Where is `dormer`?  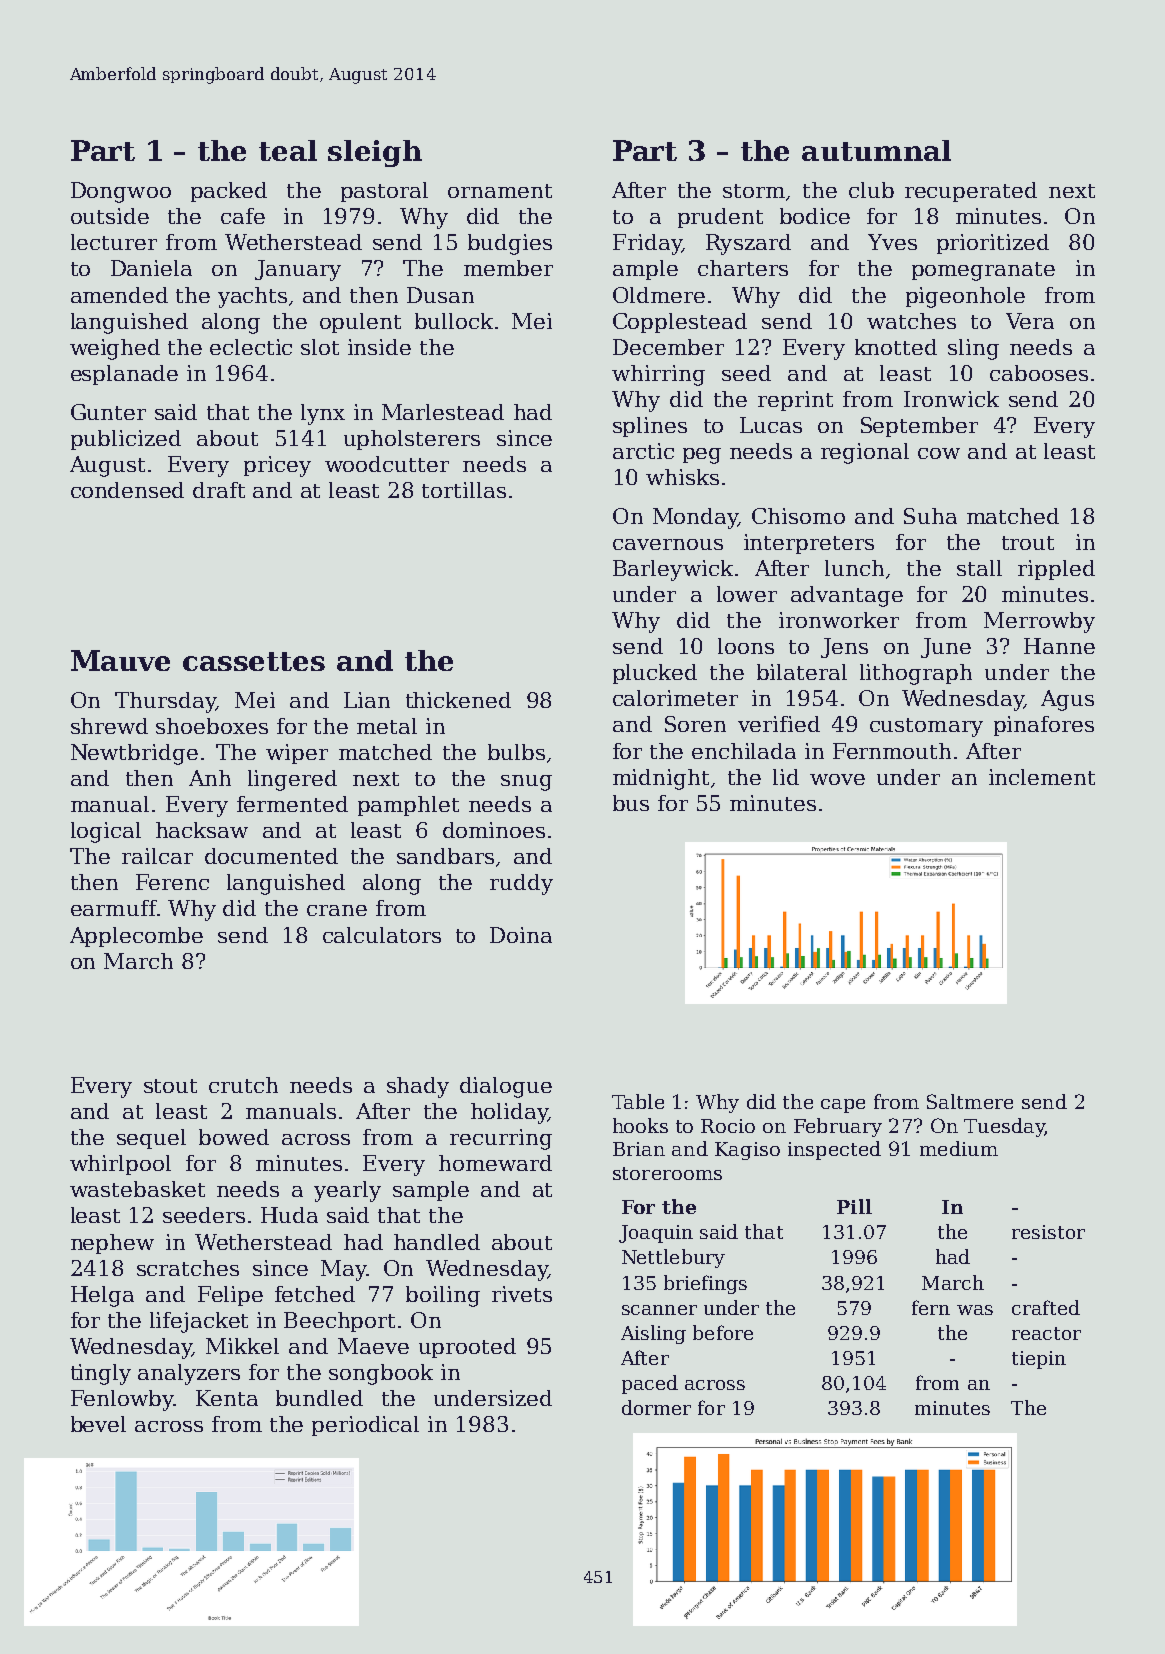
dormer is located at coordinates (656, 1407).
